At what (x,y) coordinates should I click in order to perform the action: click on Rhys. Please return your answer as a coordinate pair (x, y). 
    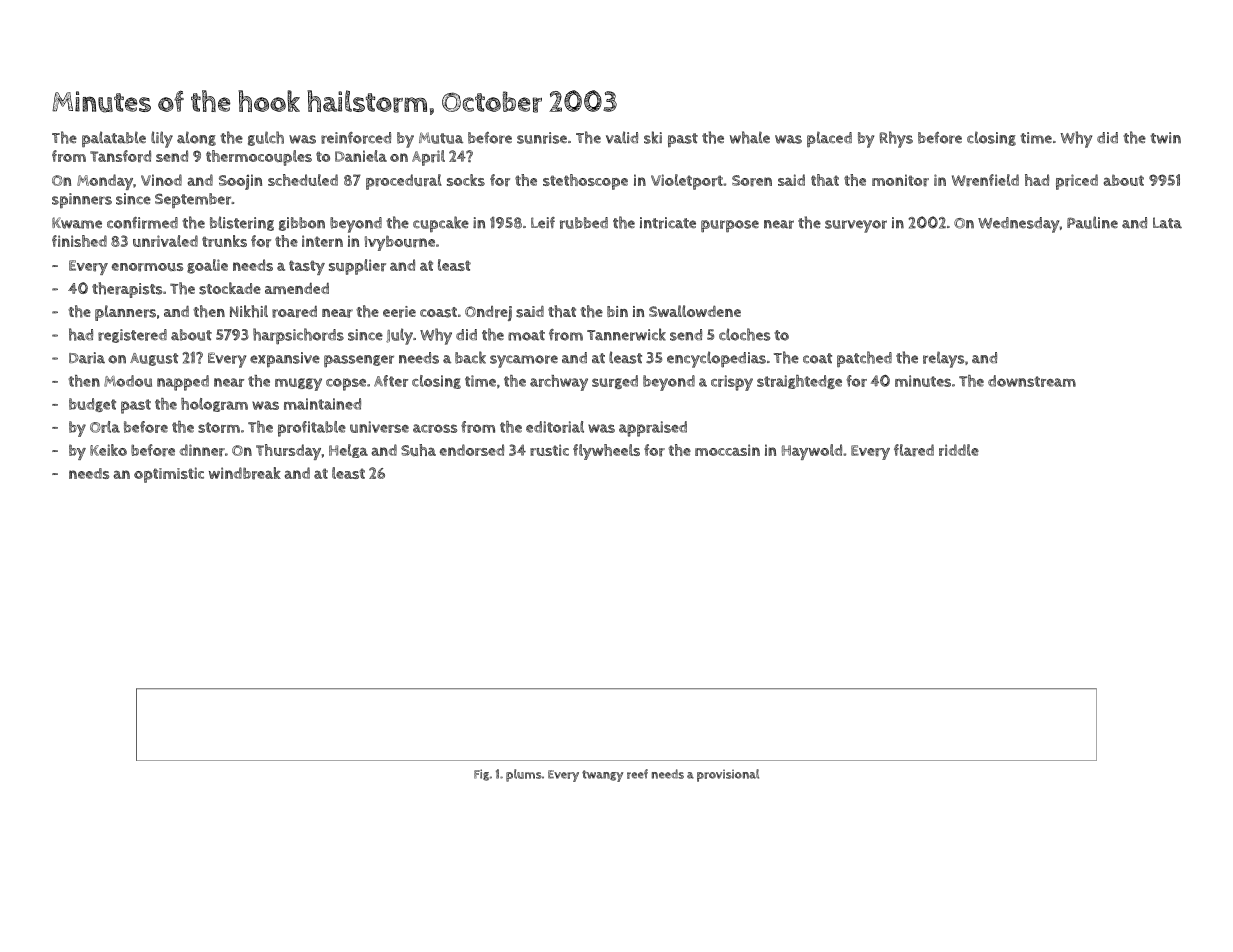
    Looking at the image, I should click on (896, 139).
